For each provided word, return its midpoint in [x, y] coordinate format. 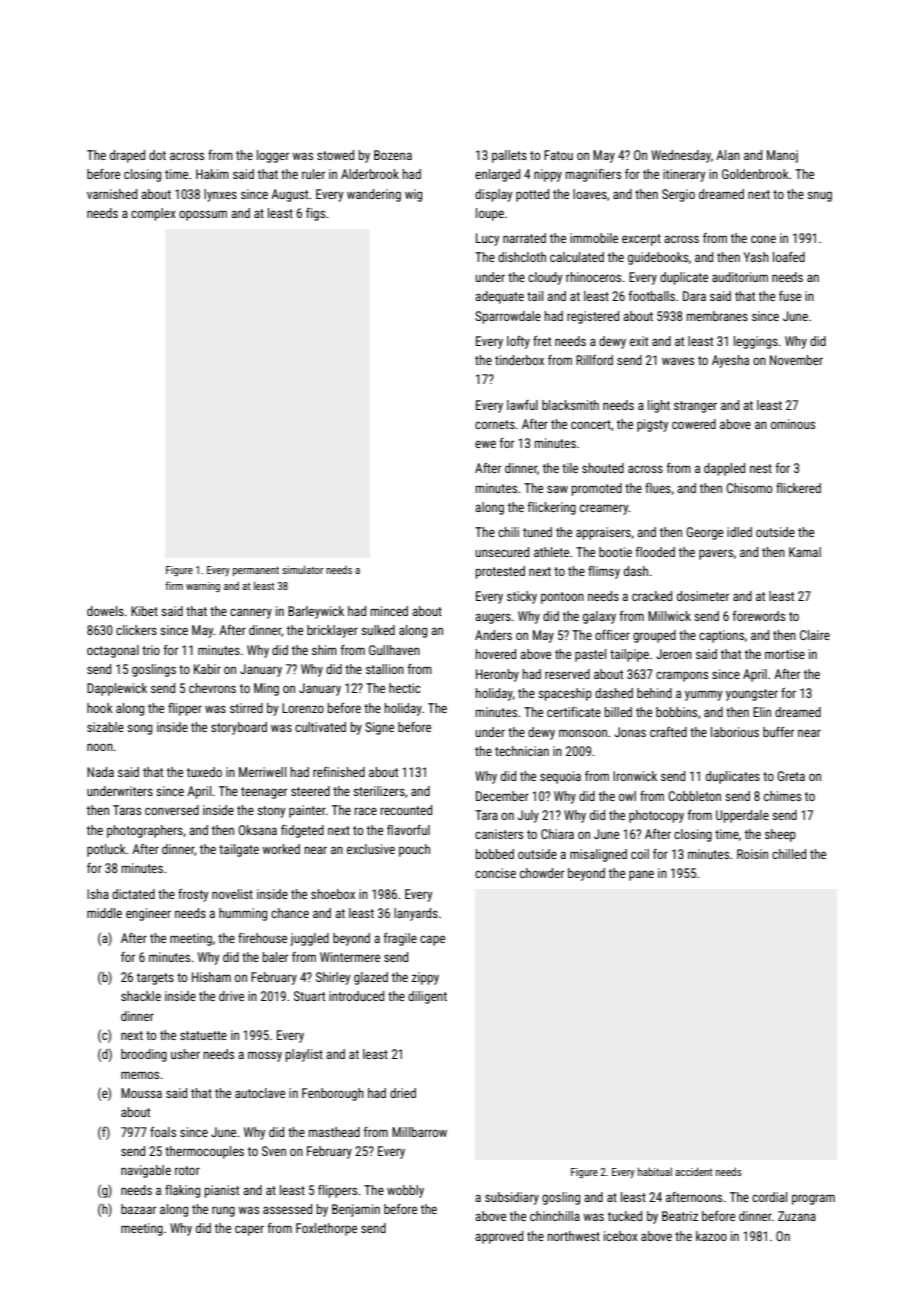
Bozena [393, 155]
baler [275, 957]
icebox [621, 1236]
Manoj [782, 156]
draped [127, 156]
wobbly [405, 1191]
